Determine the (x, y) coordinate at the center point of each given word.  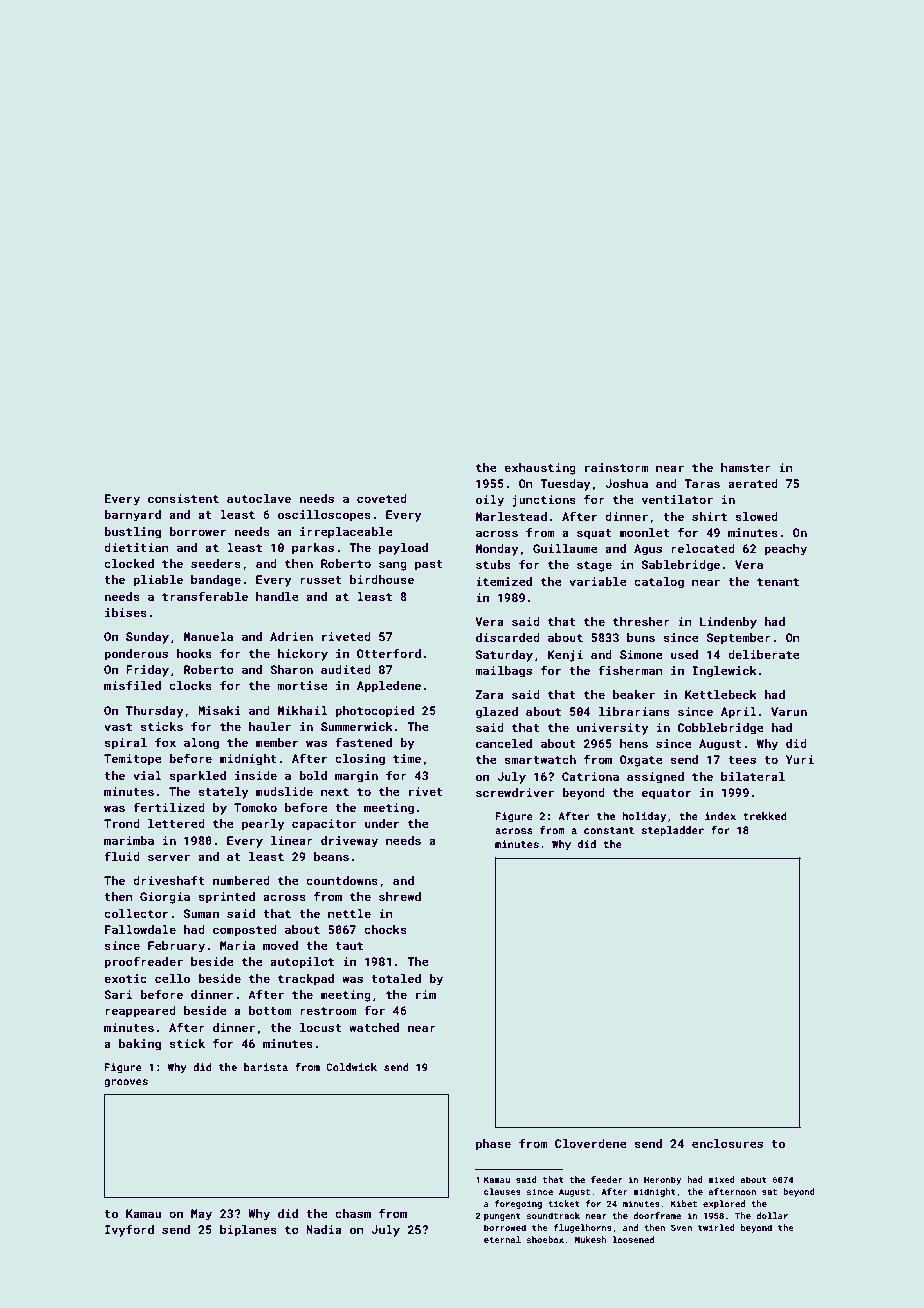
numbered (241, 880)
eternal (502, 1239)
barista (266, 1067)
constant (609, 830)
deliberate (764, 654)
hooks (194, 653)
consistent (183, 498)
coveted (382, 498)
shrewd (400, 896)
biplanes (248, 1231)
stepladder (672, 831)
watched (374, 1027)
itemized (504, 581)
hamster (746, 467)
